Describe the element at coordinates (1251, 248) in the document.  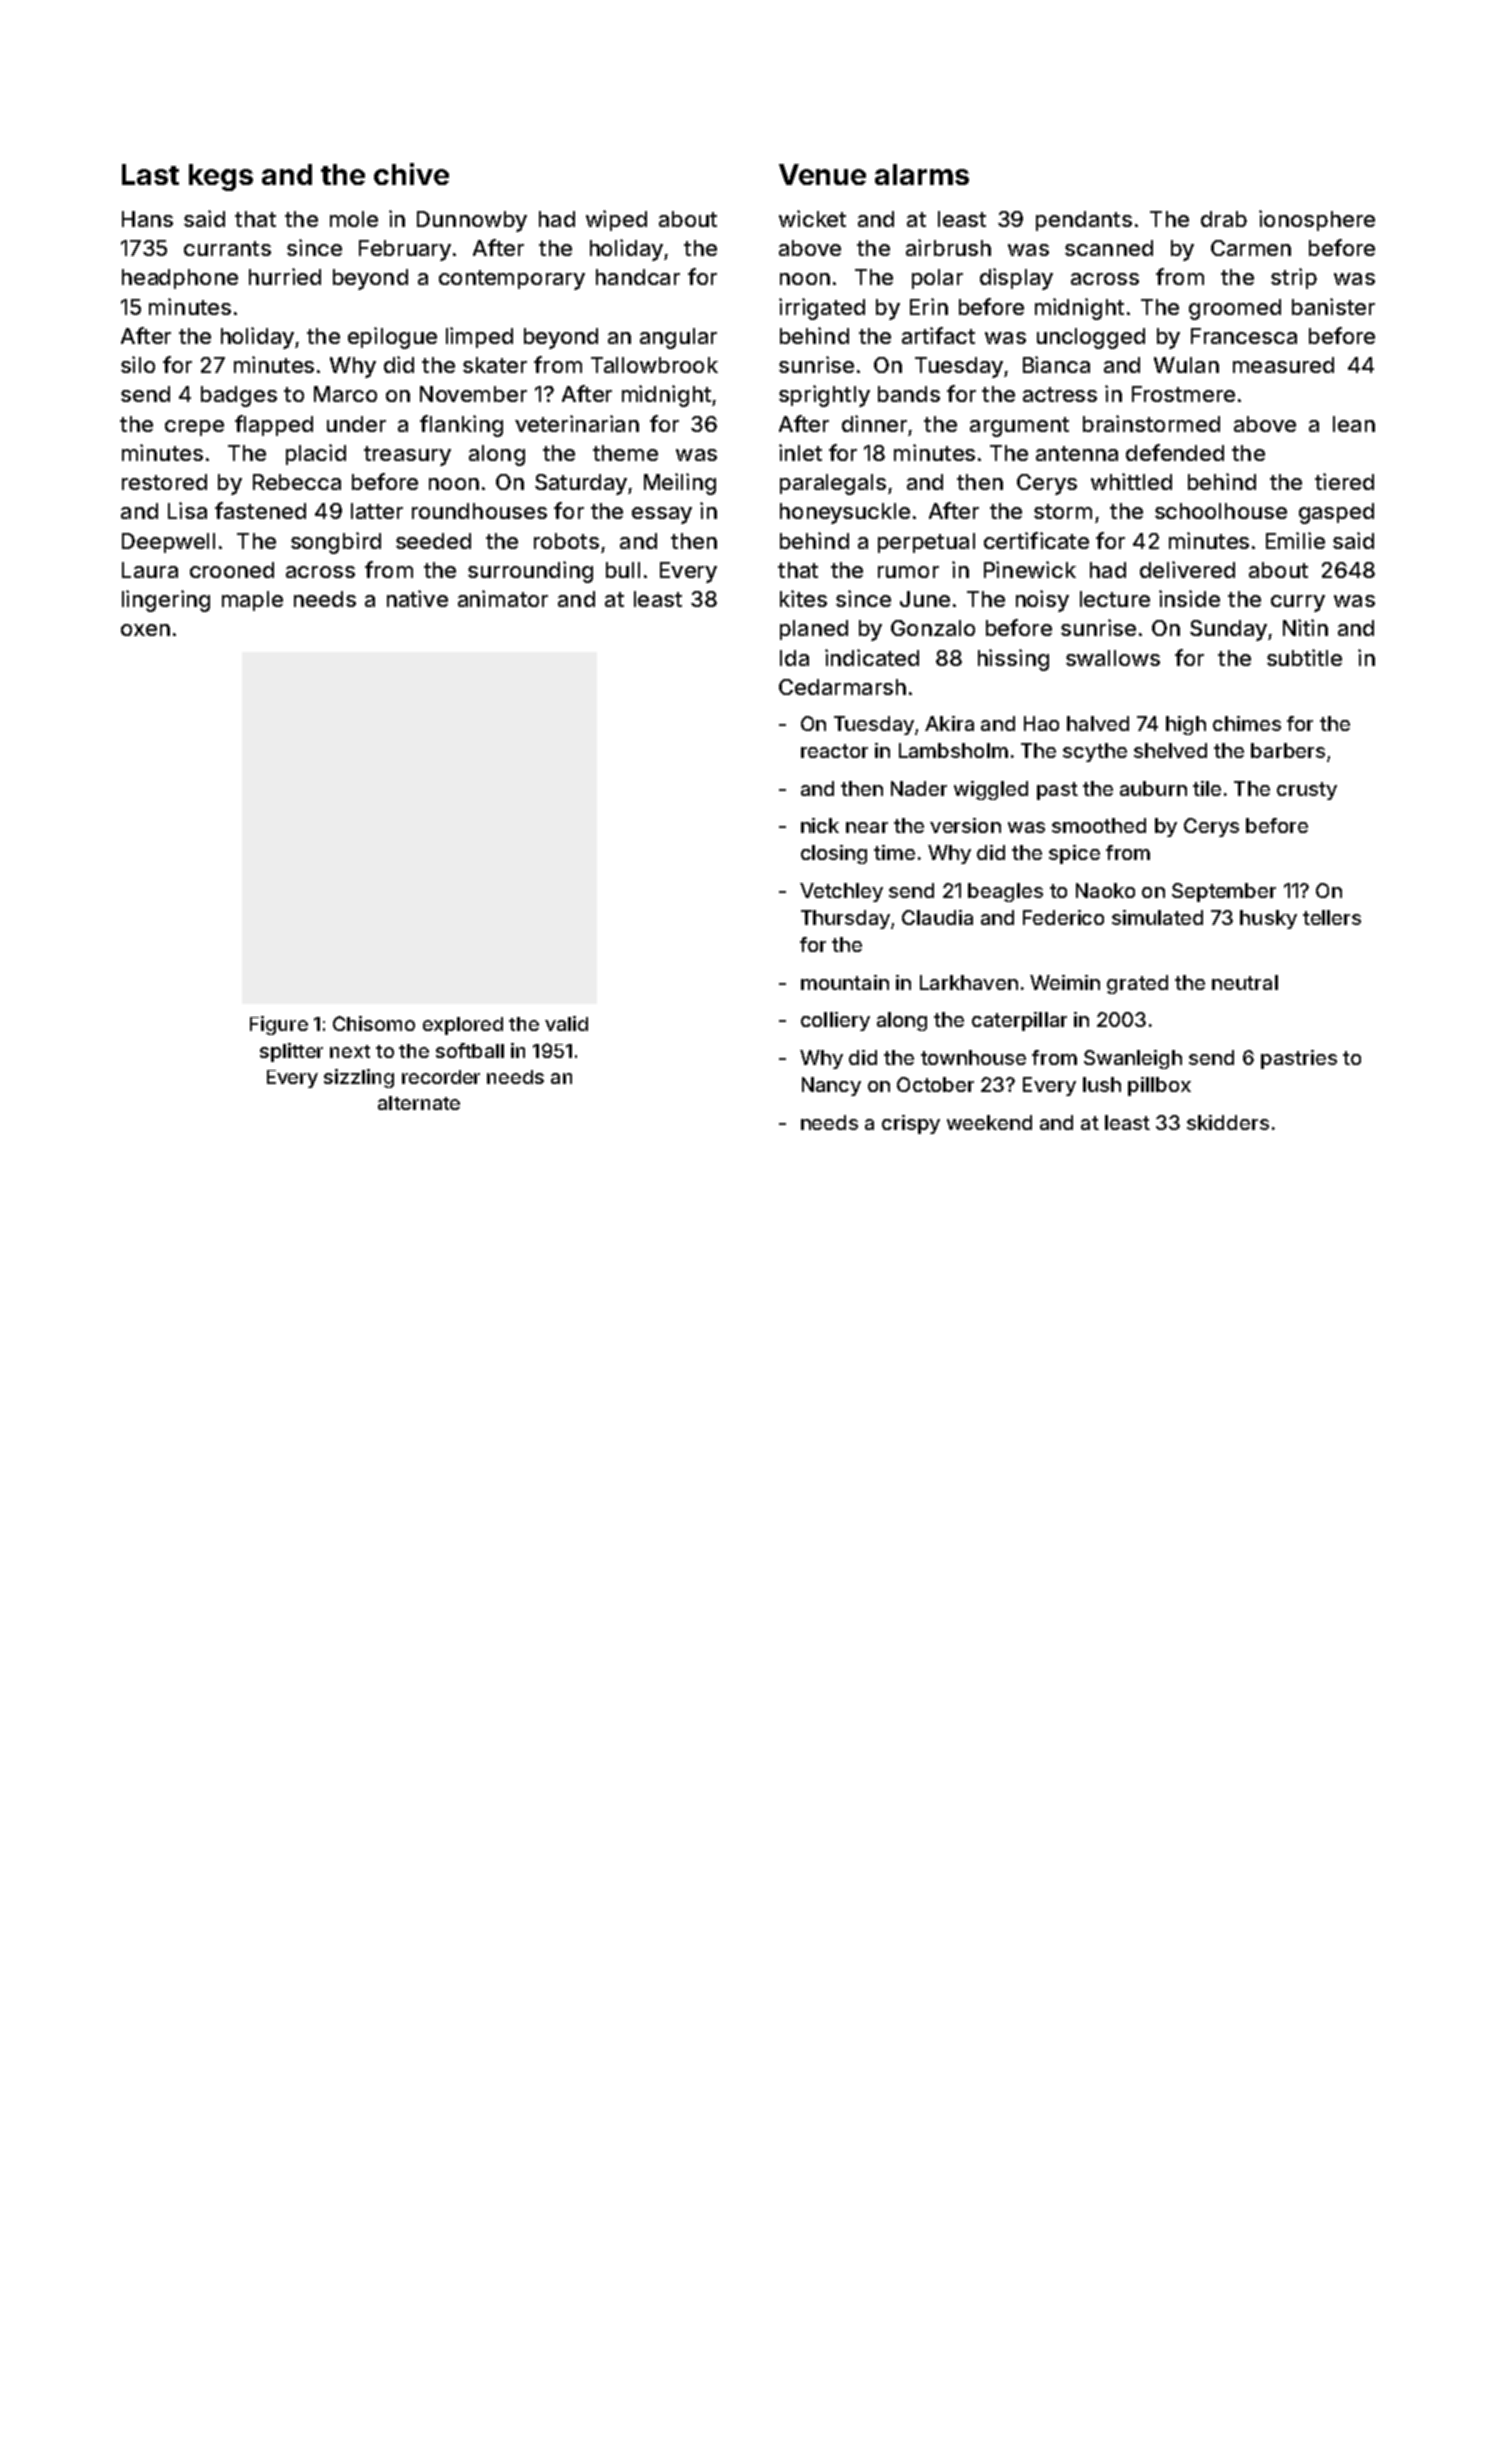
I see `Carmen` at that location.
